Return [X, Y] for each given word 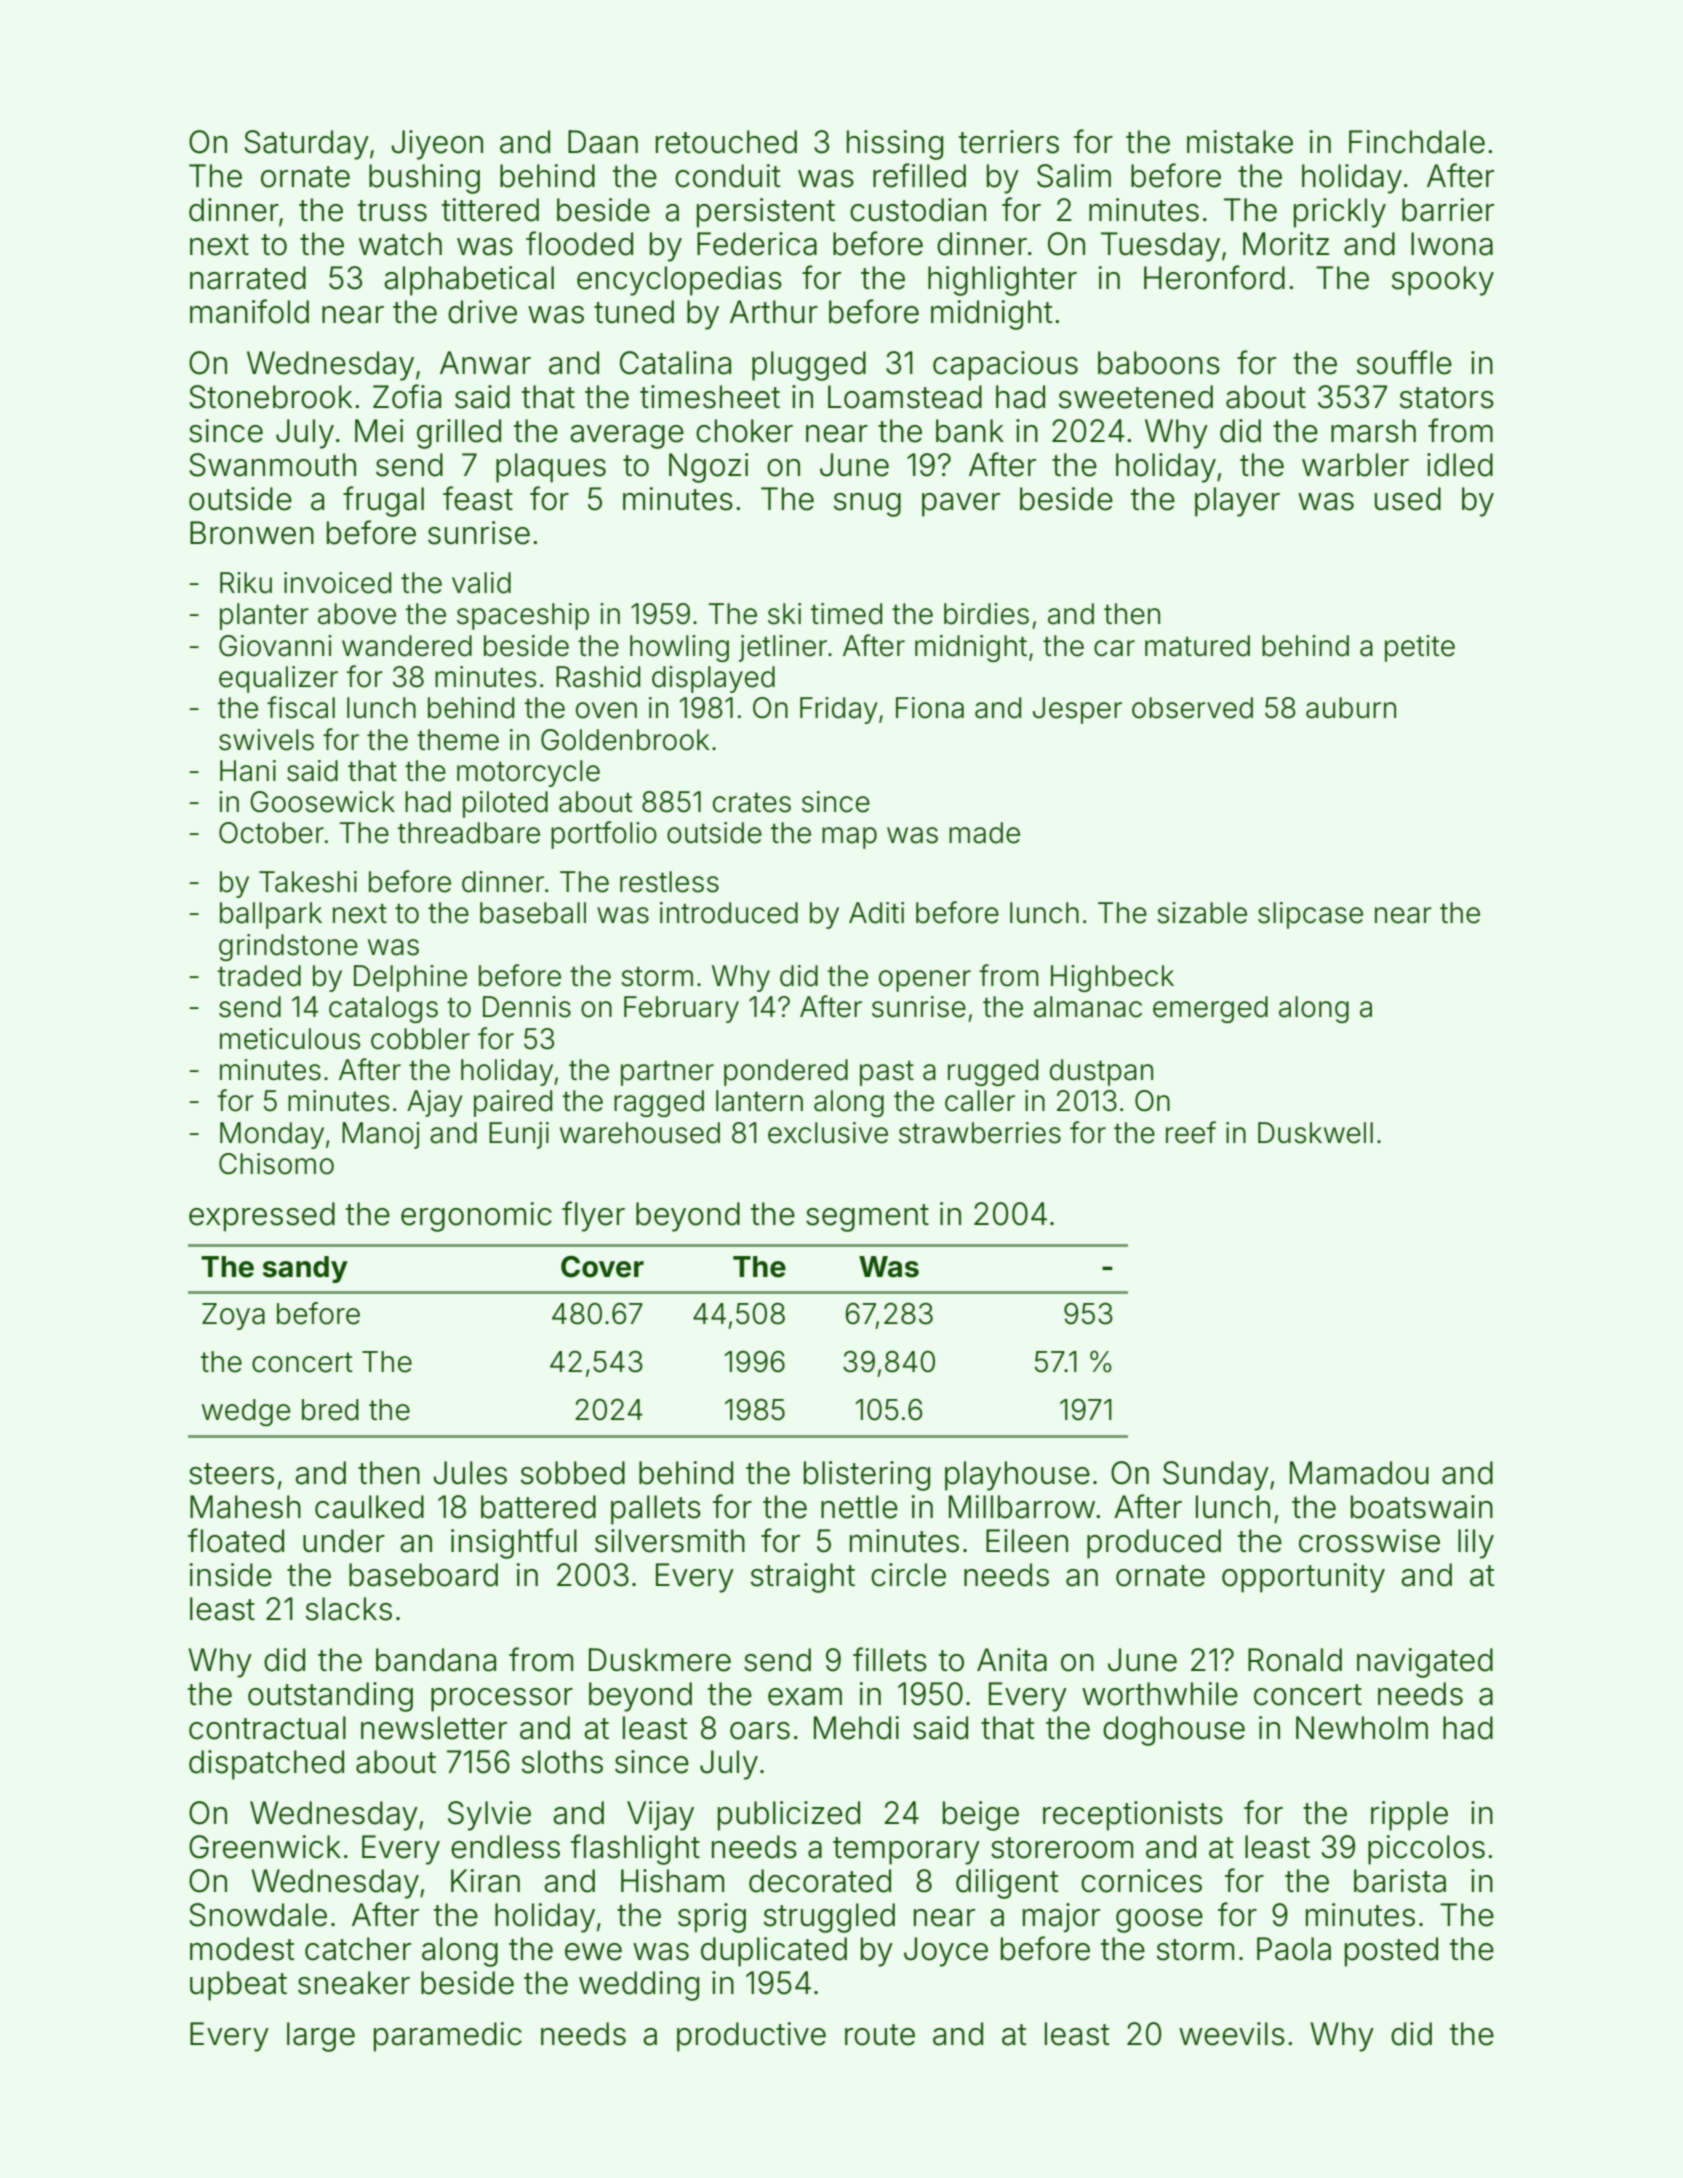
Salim [1074, 176]
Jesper [1077, 710]
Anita [1012, 1660]
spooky [1443, 281]
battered [538, 1507]
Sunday [1216, 1476]
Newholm [1362, 1728]
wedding [639, 1986]
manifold [249, 311]
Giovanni [275, 646]
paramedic [448, 2037]
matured [1197, 646]
